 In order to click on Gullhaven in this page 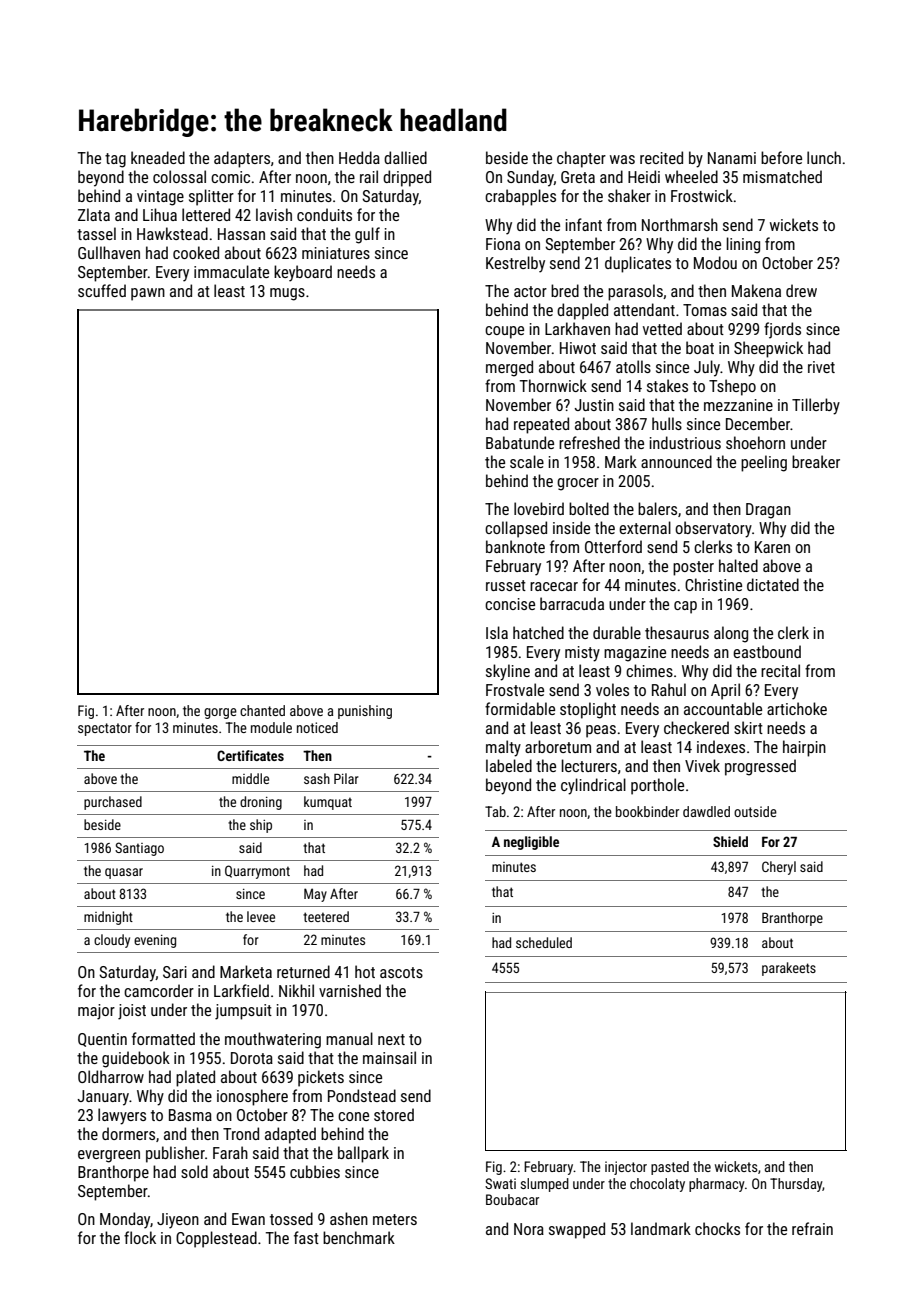, I will do `click(109, 252)`.
